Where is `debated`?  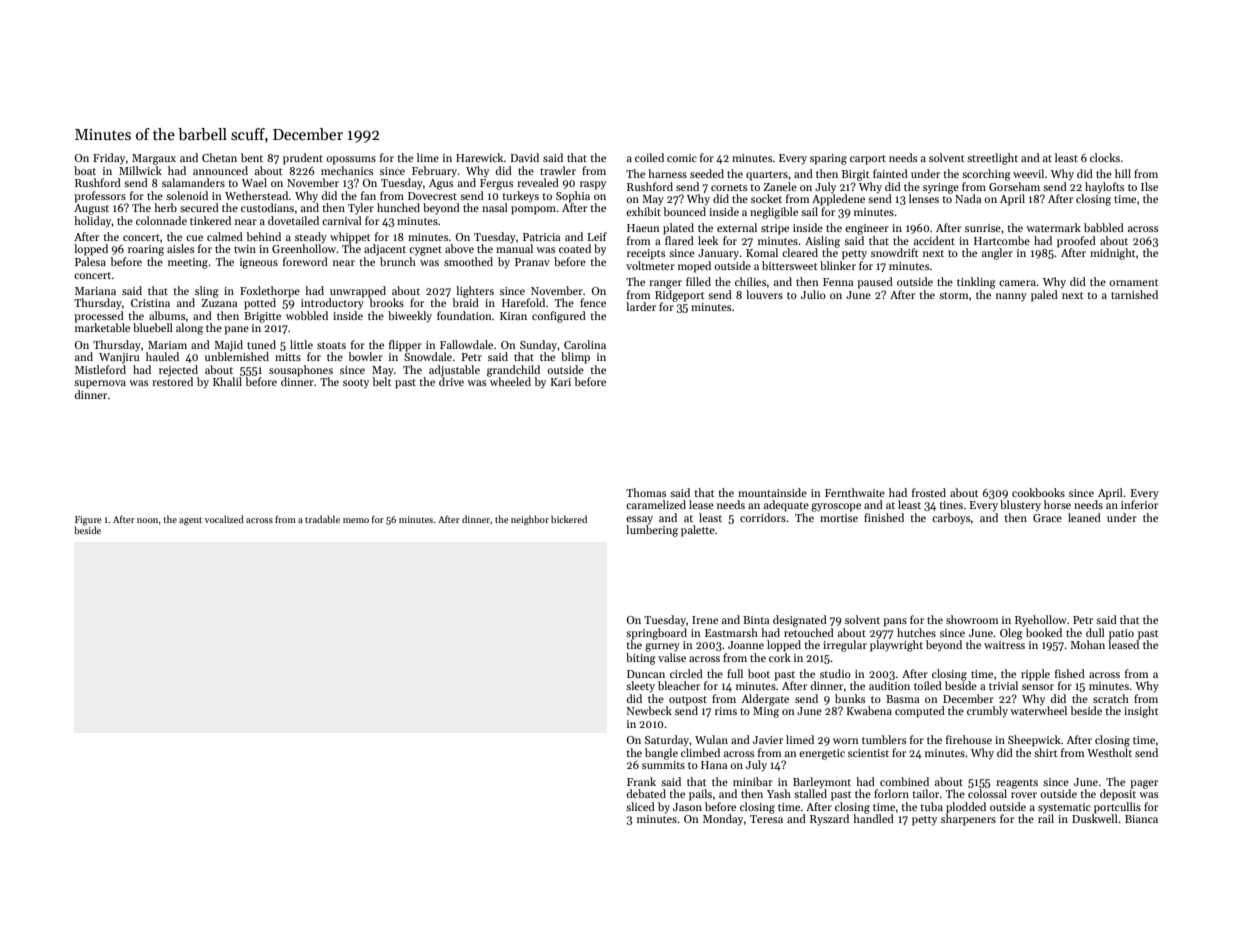 debated is located at coordinates (646, 793).
